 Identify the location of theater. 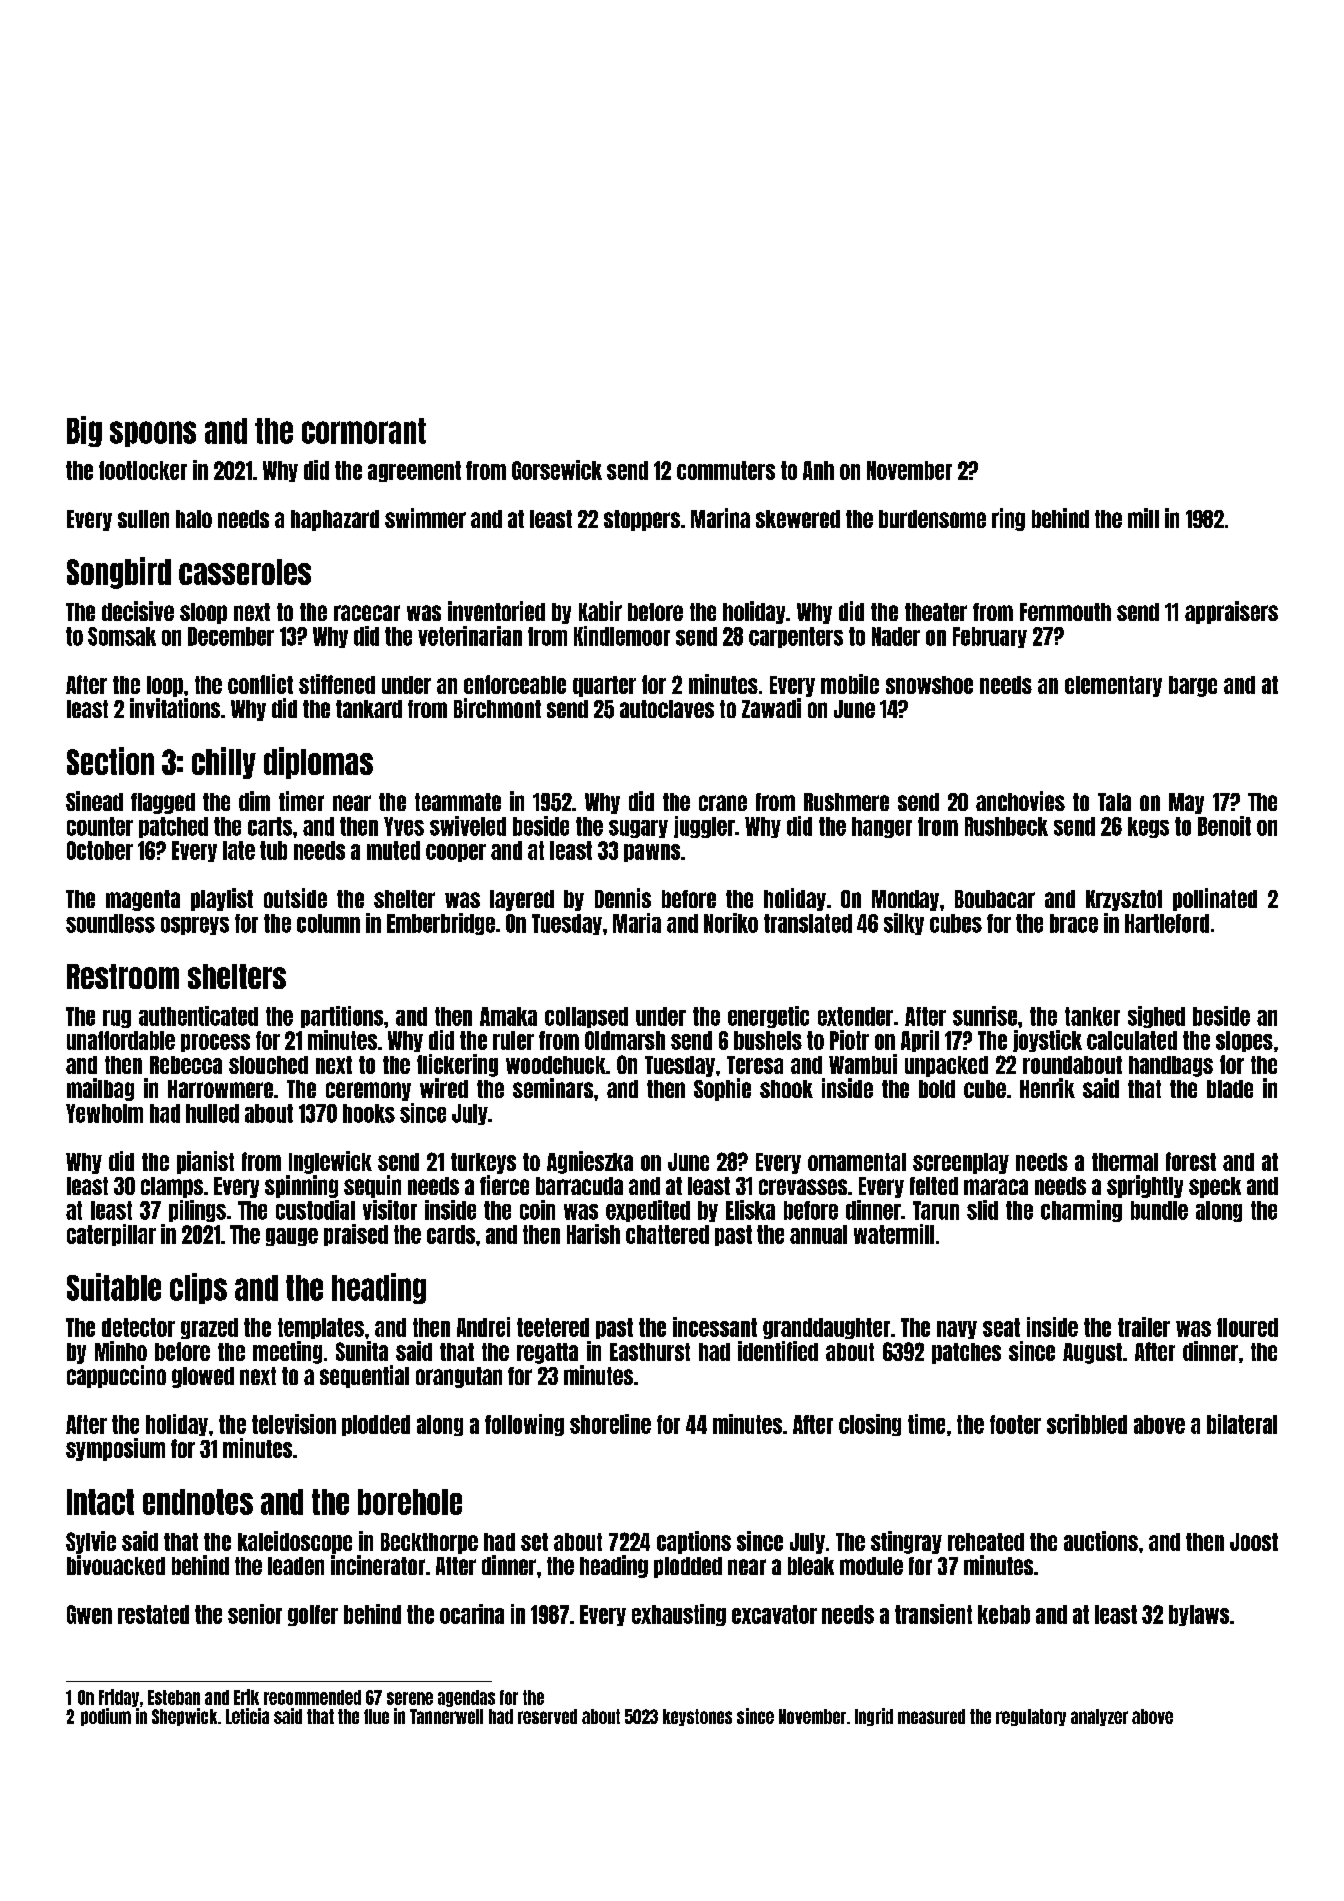
(936, 612).
